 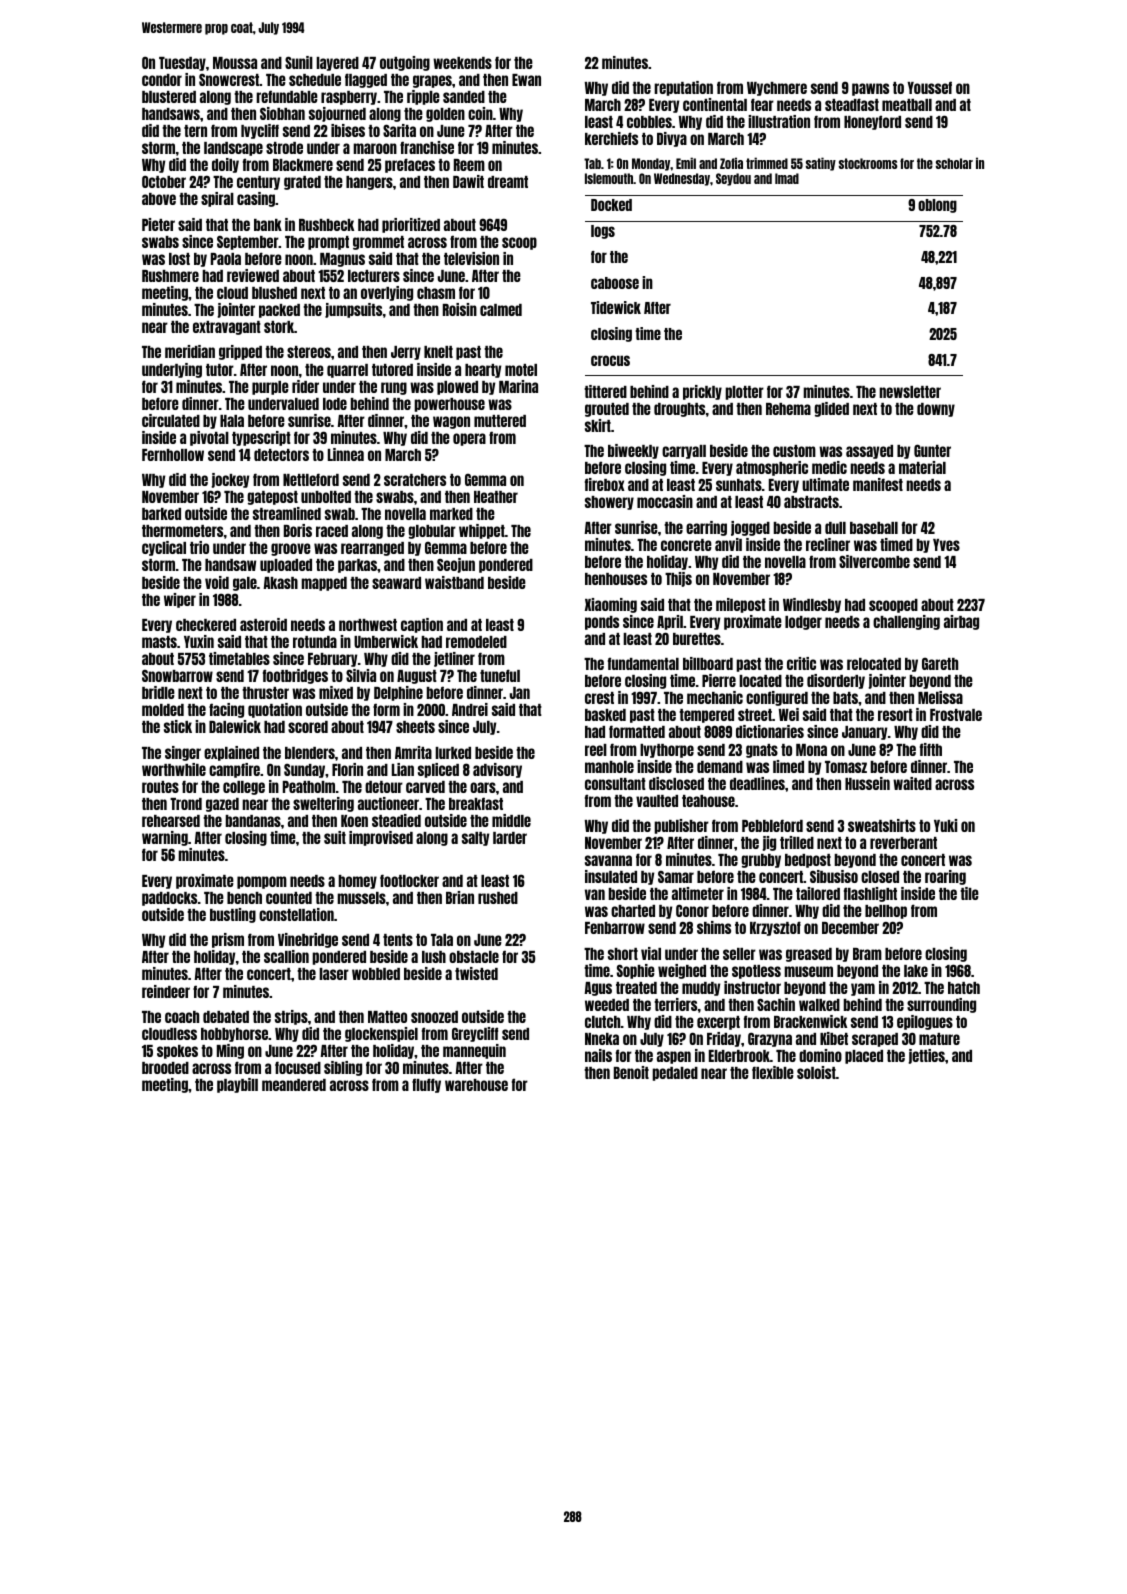 What do you see at coordinates (616, 307) in the image?
I see `Tidewick` at bounding box center [616, 307].
